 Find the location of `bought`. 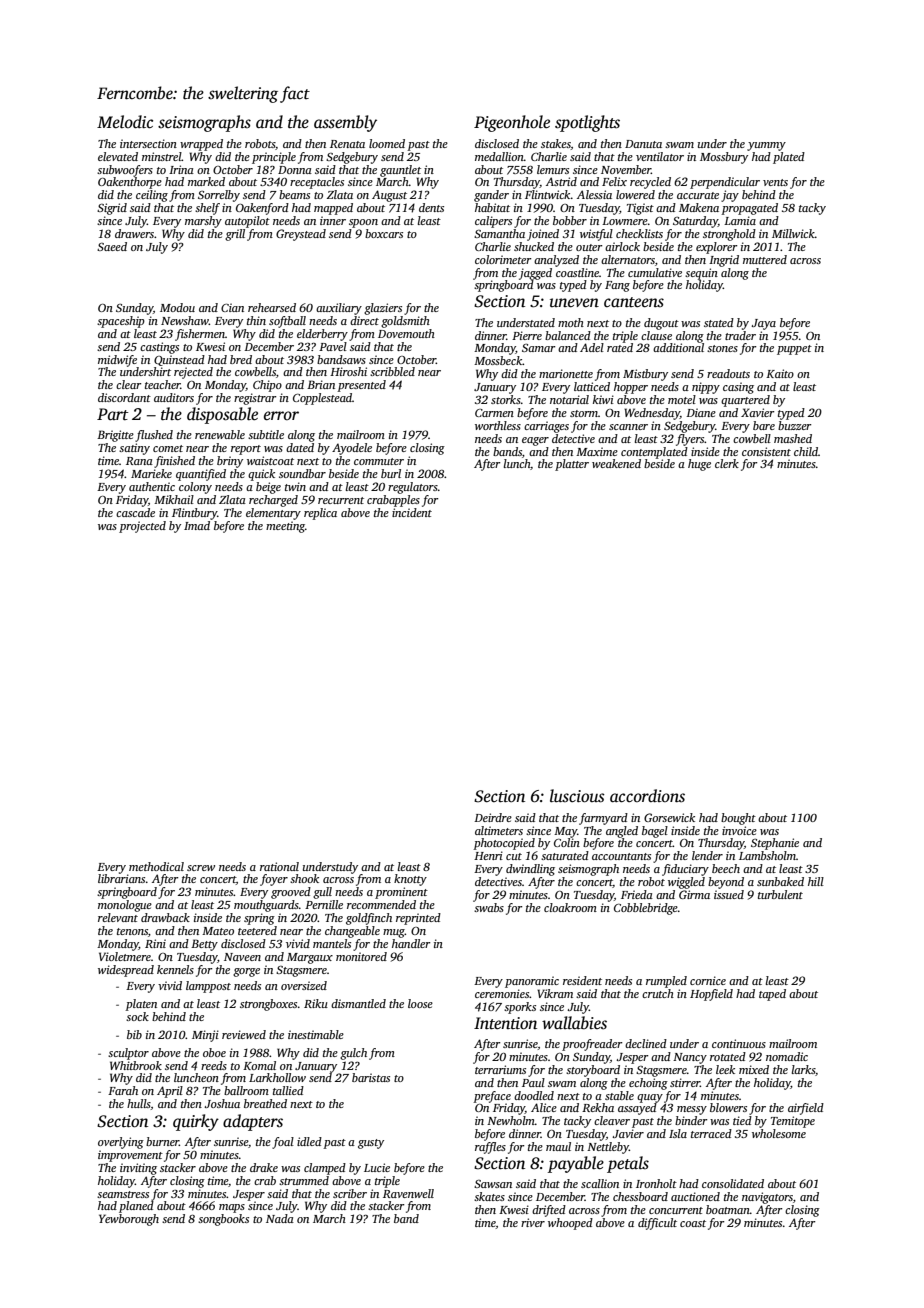

bought is located at coordinates (738, 819).
